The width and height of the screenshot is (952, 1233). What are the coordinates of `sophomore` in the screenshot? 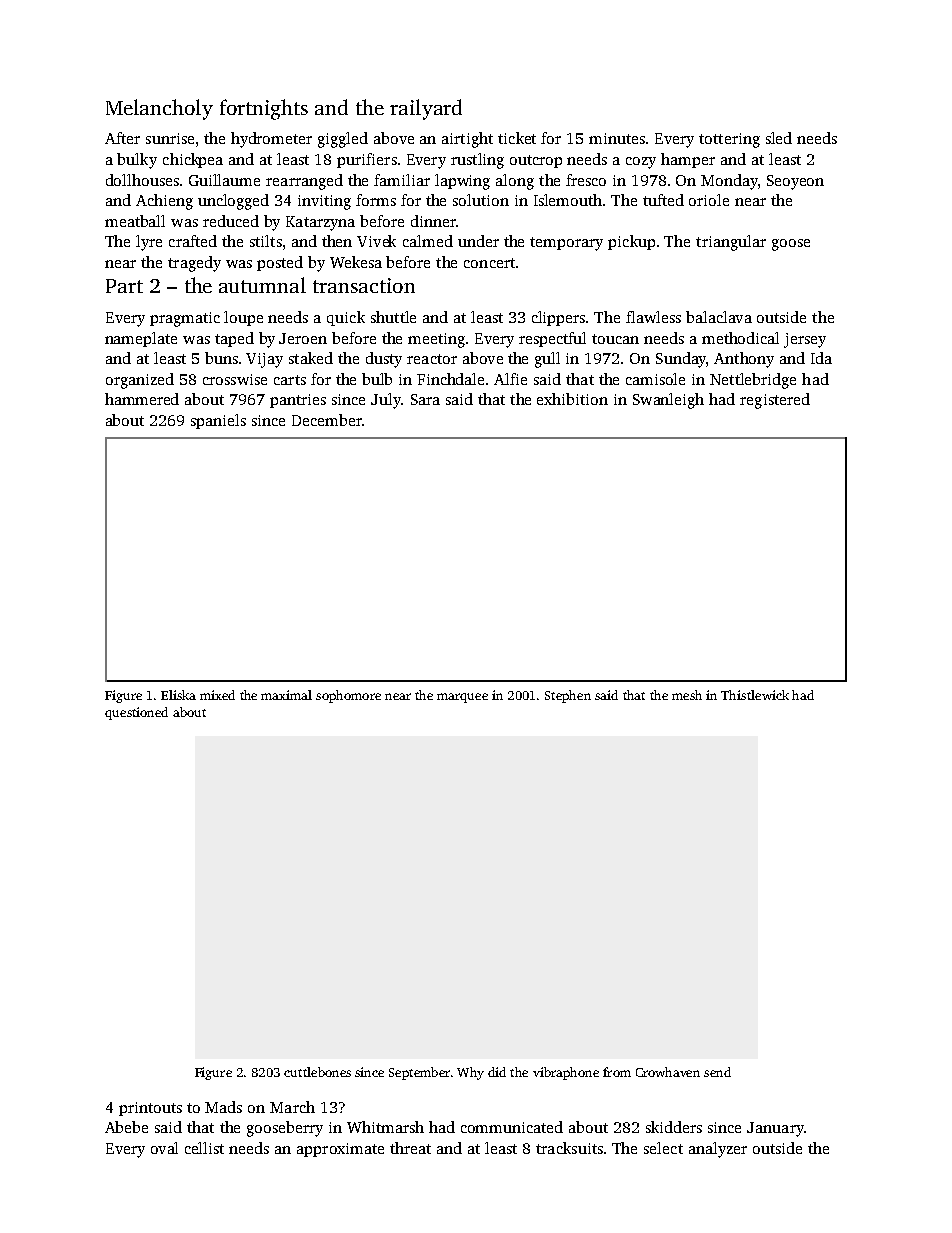 It's located at (348, 696).
